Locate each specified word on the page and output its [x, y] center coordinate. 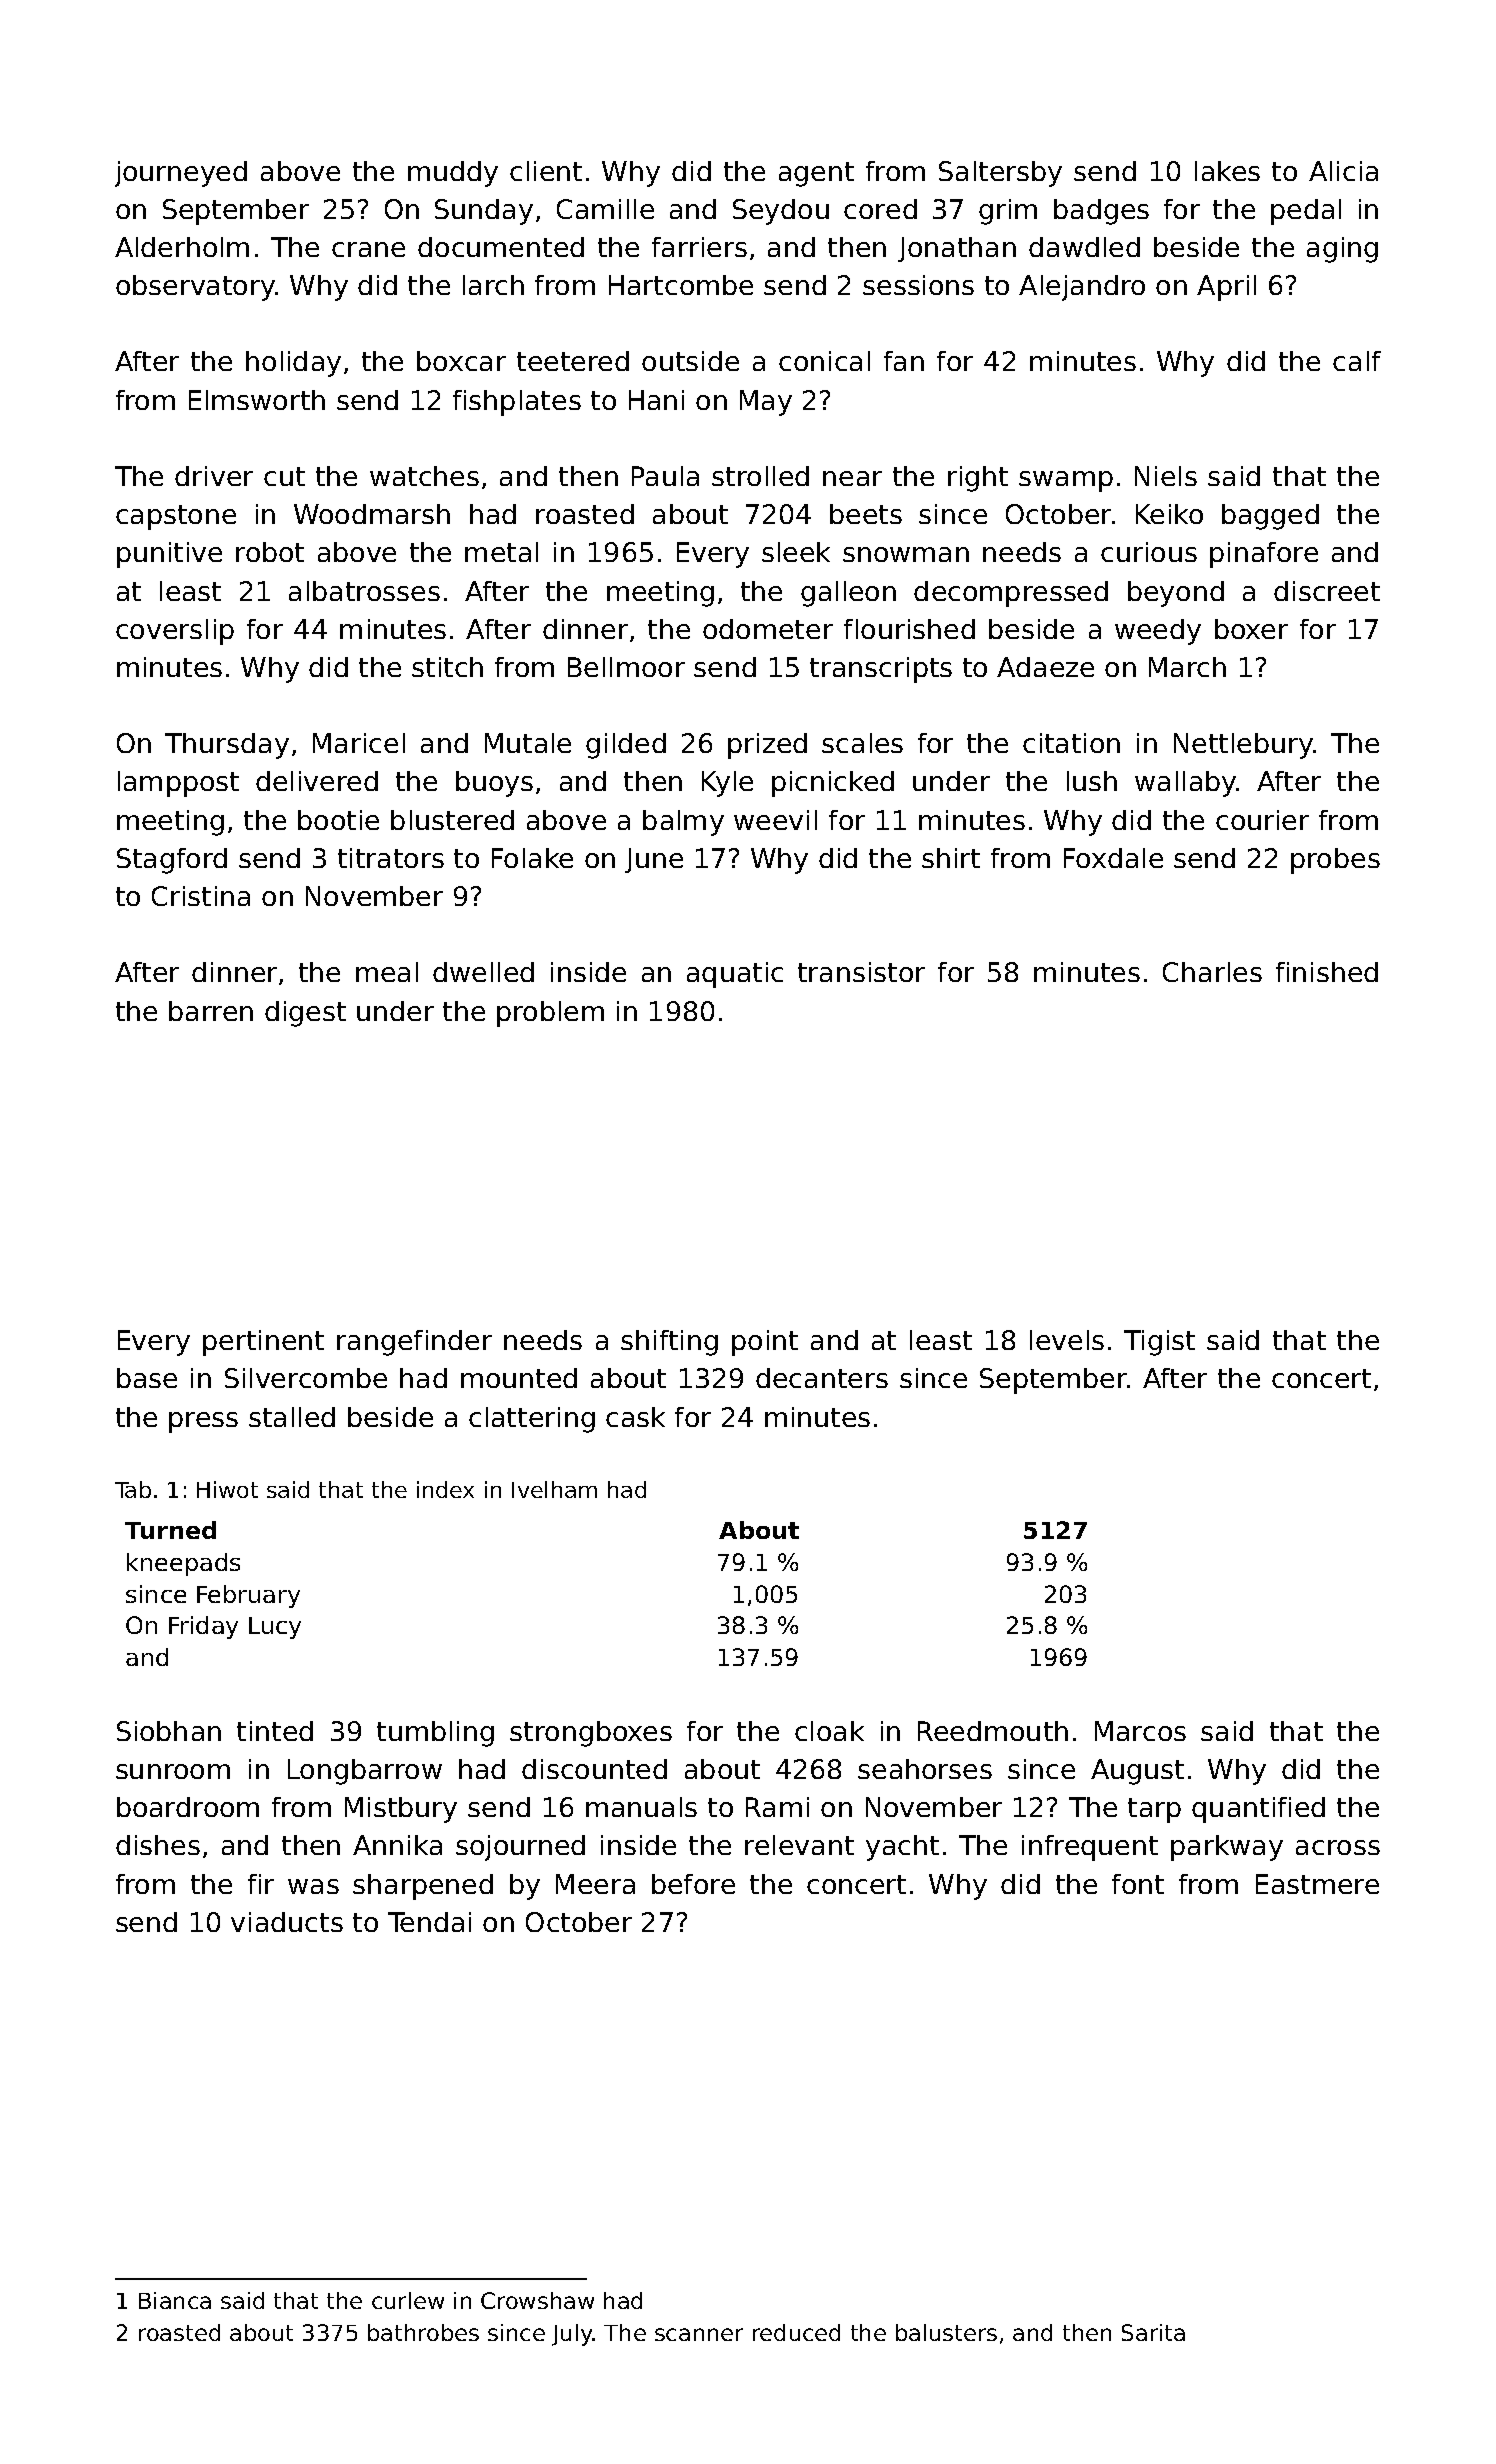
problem [550, 1014]
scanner [699, 2334]
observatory [195, 288]
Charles [1212, 972]
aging [1342, 250]
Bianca [175, 2300]
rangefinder [414, 1343]
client [546, 171]
